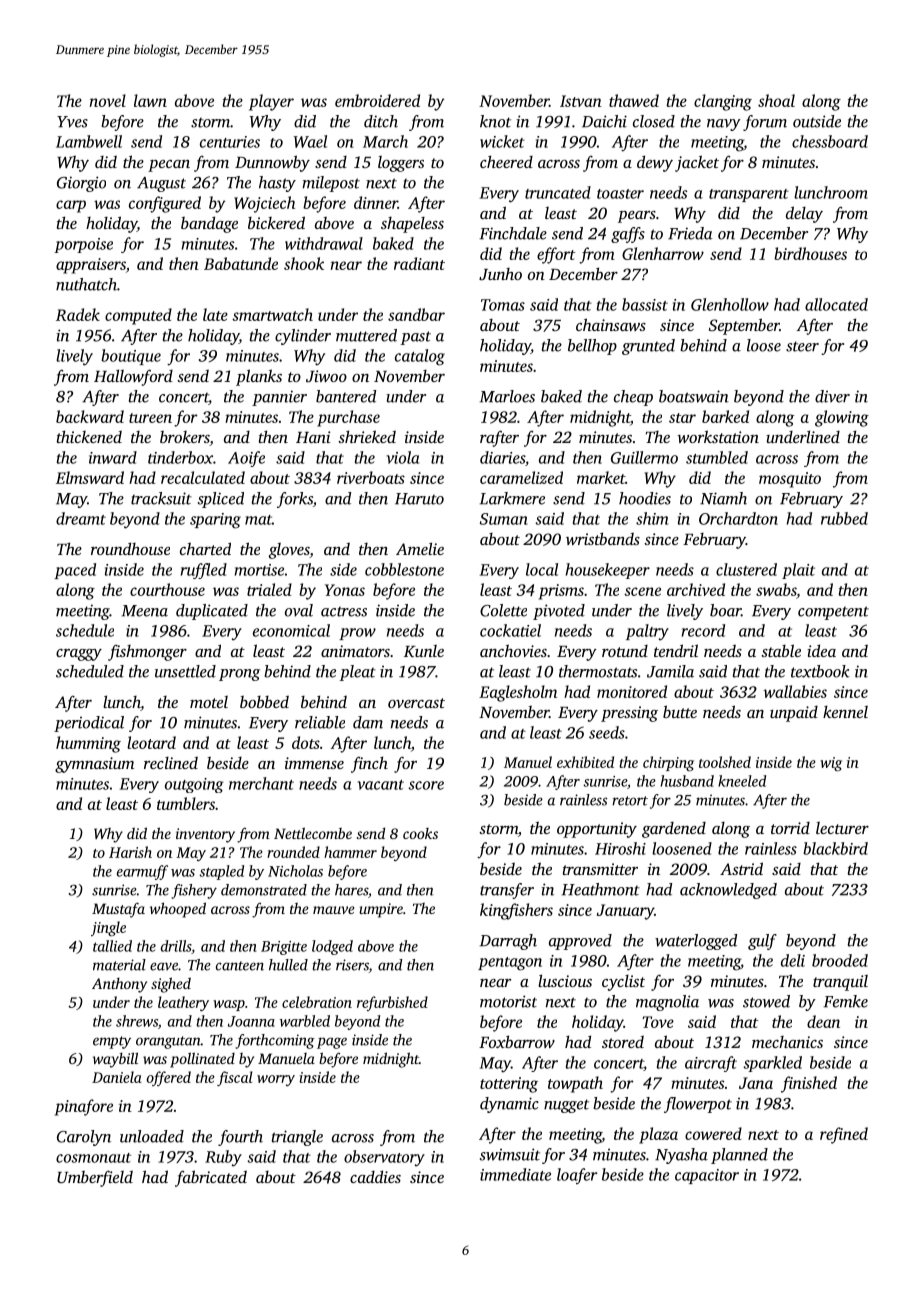  Describe the element at coordinates (151, 742) in the screenshot. I see `leotard` at that location.
